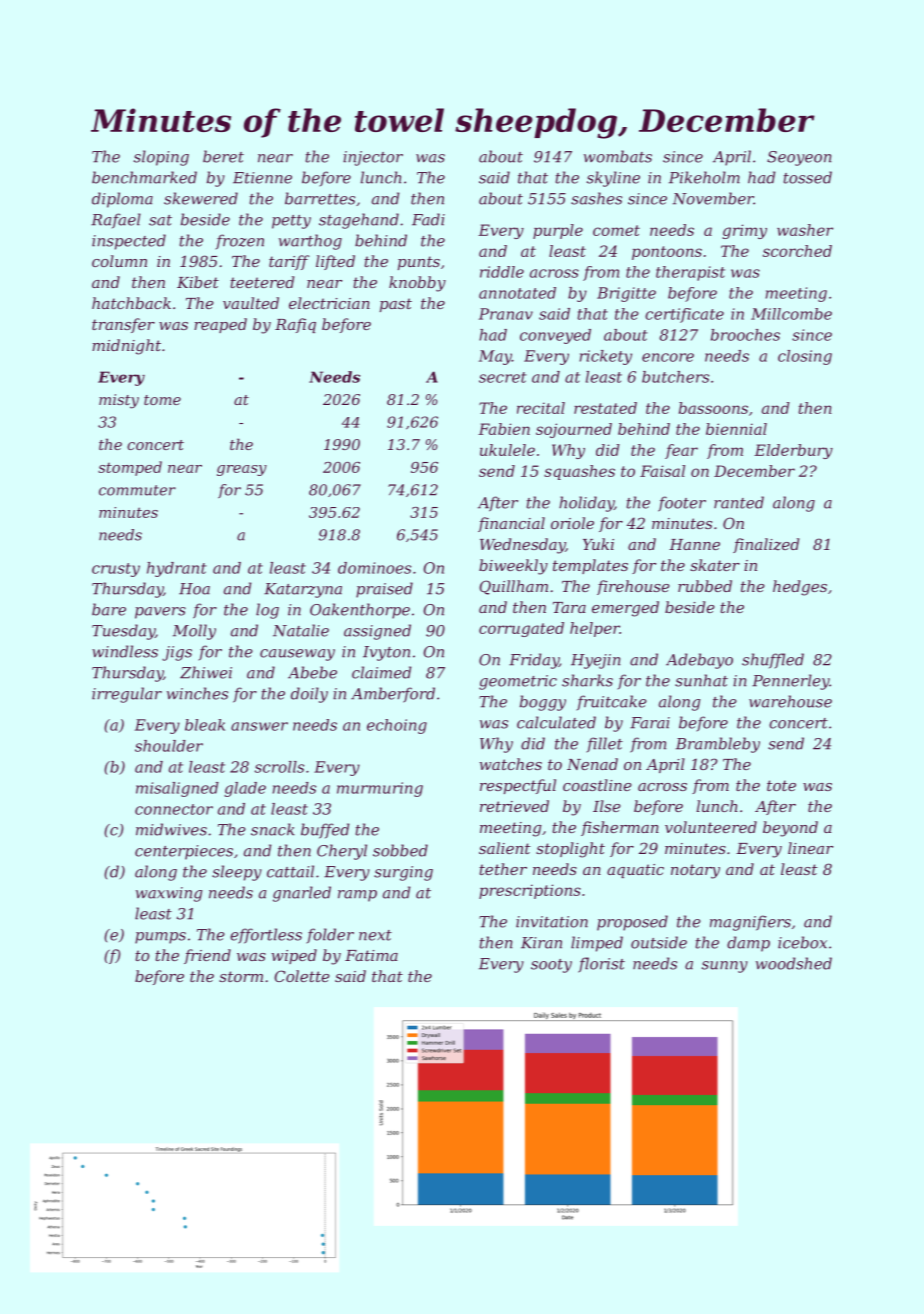  I want to click on windless, so click(125, 651).
